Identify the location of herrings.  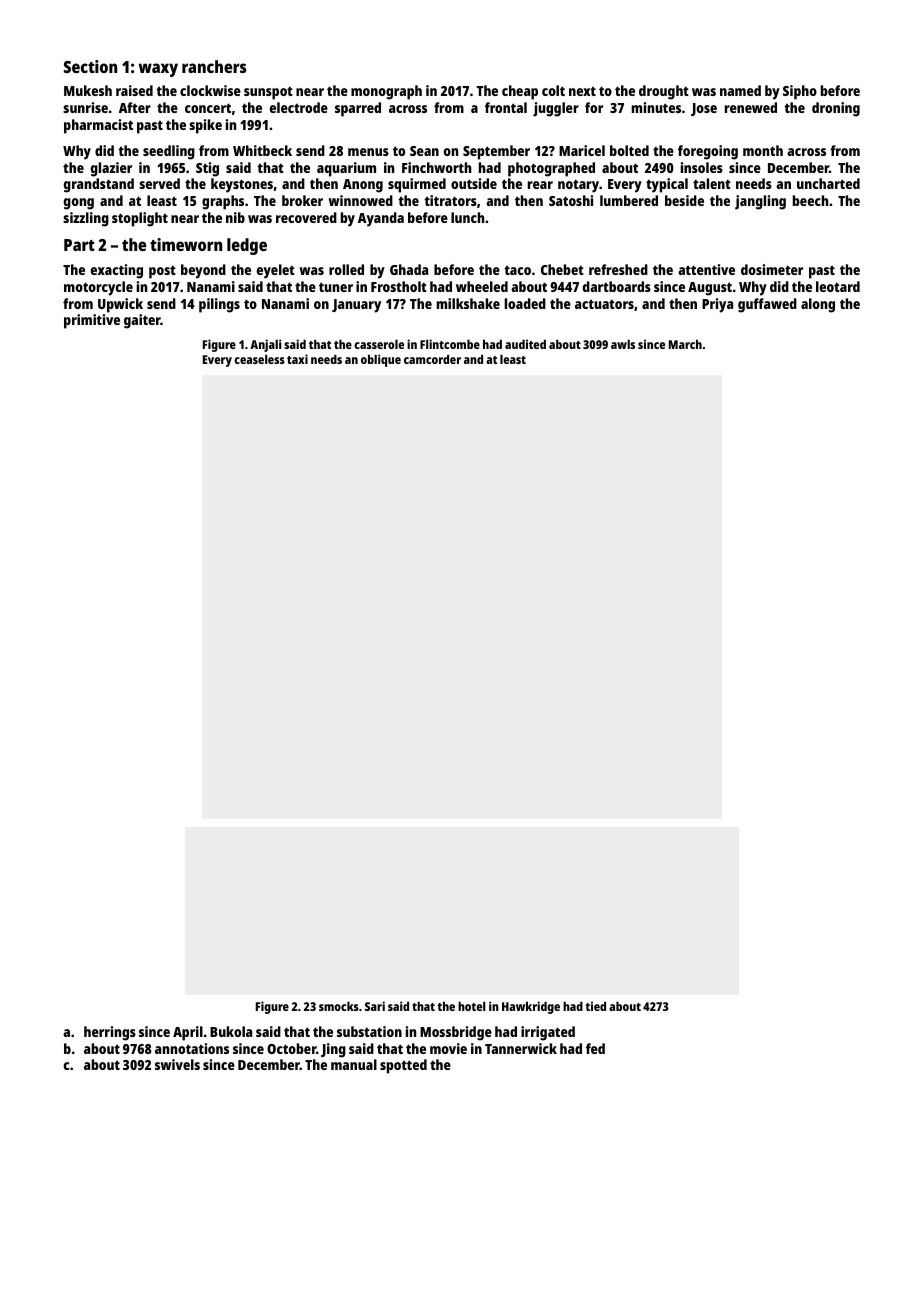
(110, 1033).
